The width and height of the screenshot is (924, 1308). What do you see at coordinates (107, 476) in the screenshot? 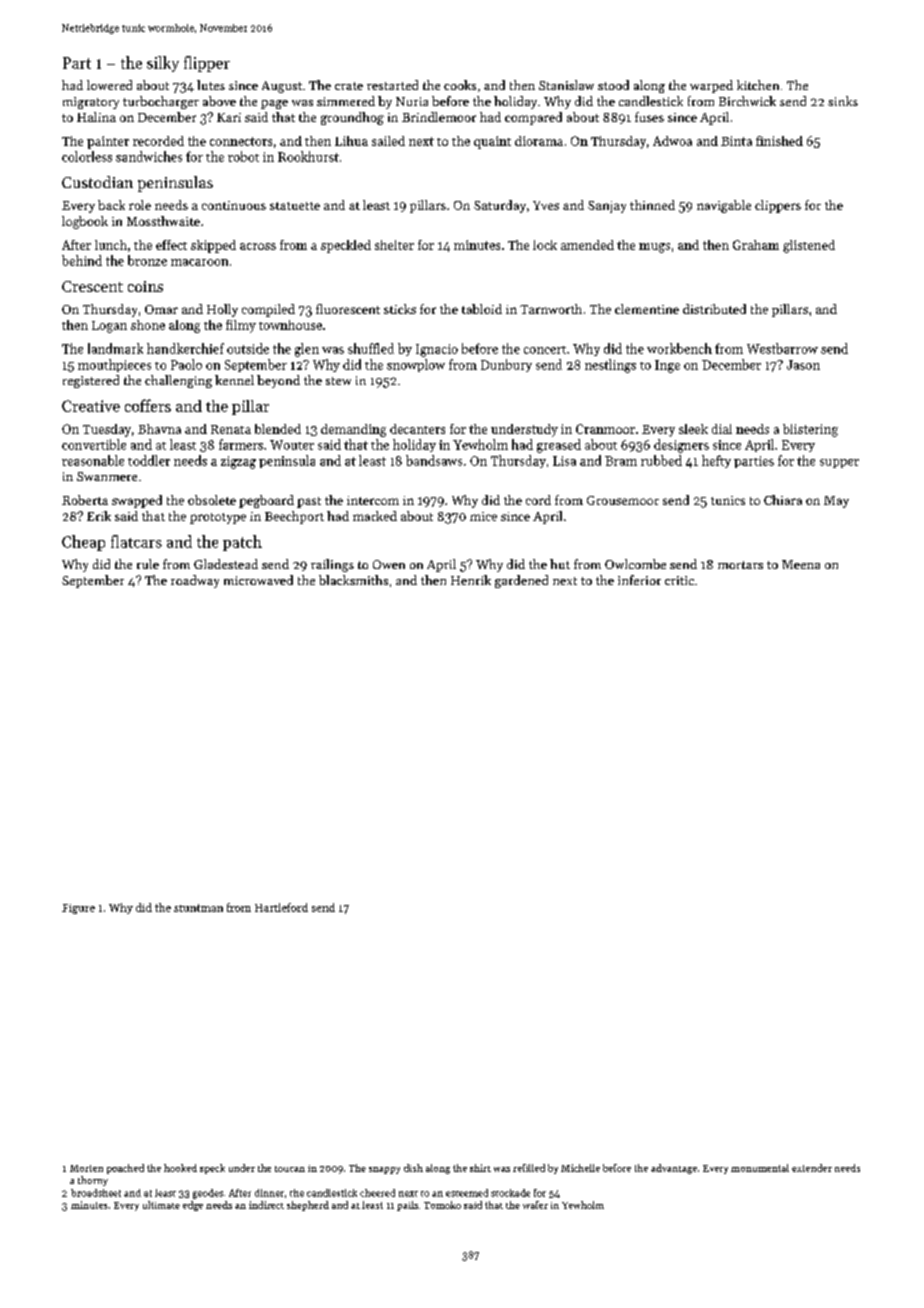
I see `Swanmere` at bounding box center [107, 476].
